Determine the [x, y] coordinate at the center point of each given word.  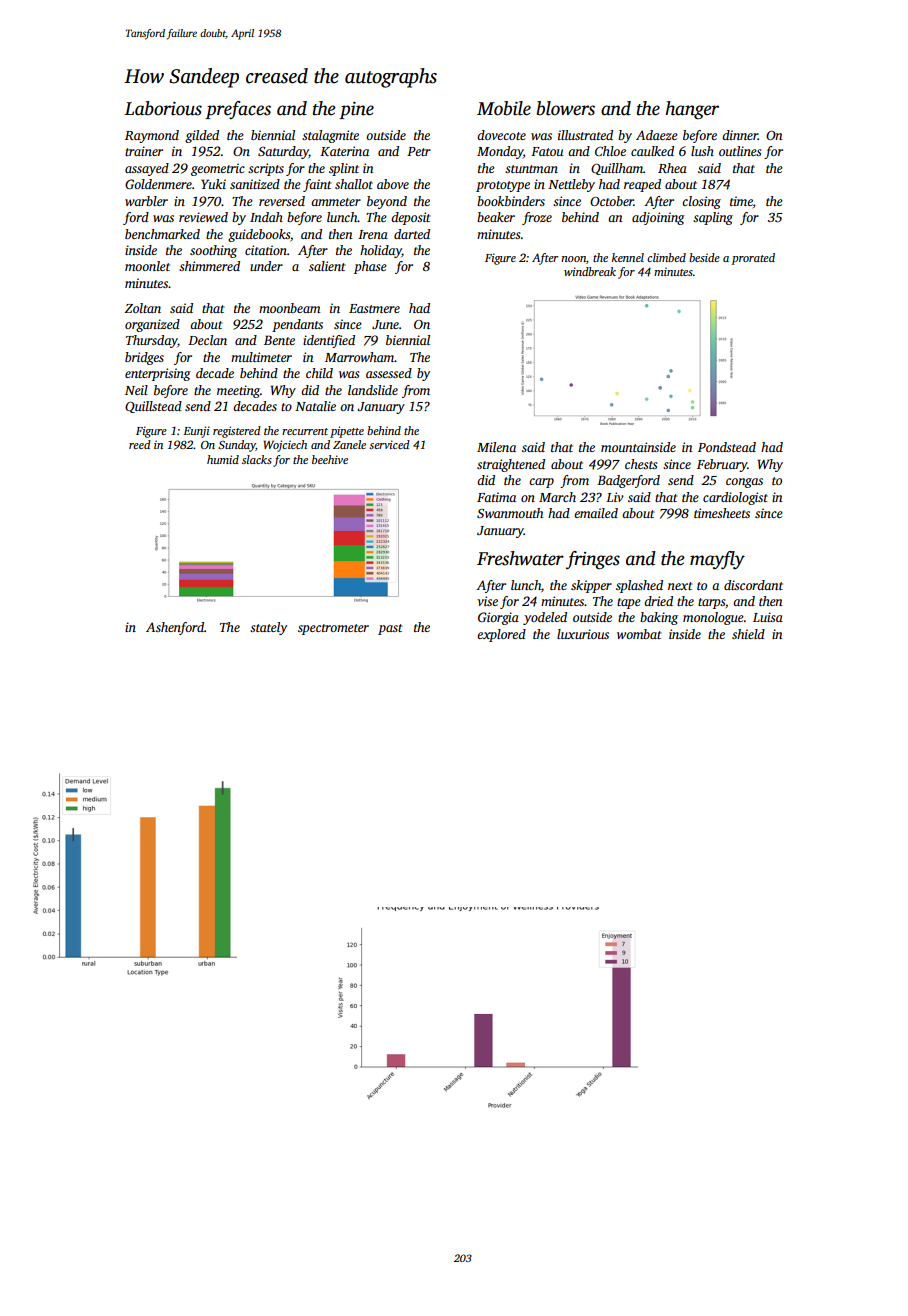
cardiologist [735, 498]
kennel [628, 257]
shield [748, 634]
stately [268, 628]
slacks [257, 459]
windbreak [590, 271]
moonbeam [289, 308]
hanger [692, 110]
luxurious [583, 634]
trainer [144, 151]
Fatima [496, 497]
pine [356, 110]
